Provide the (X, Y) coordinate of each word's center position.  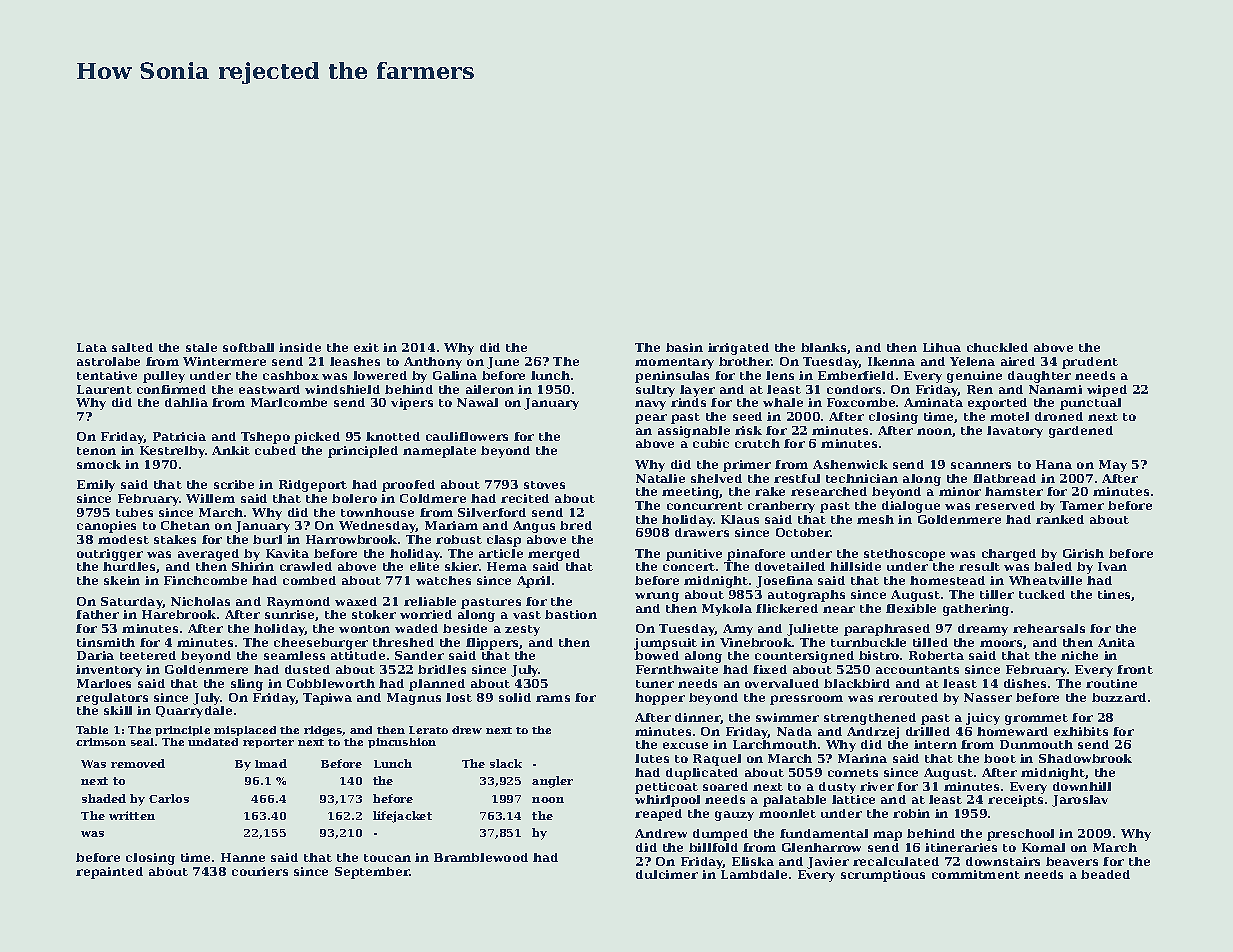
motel (1009, 416)
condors (854, 389)
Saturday (132, 603)
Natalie (660, 478)
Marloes (104, 683)
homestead (947, 580)
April (533, 582)
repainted (109, 873)
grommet (1036, 719)
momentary (674, 363)
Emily (96, 486)
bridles (442, 669)
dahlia (186, 402)
